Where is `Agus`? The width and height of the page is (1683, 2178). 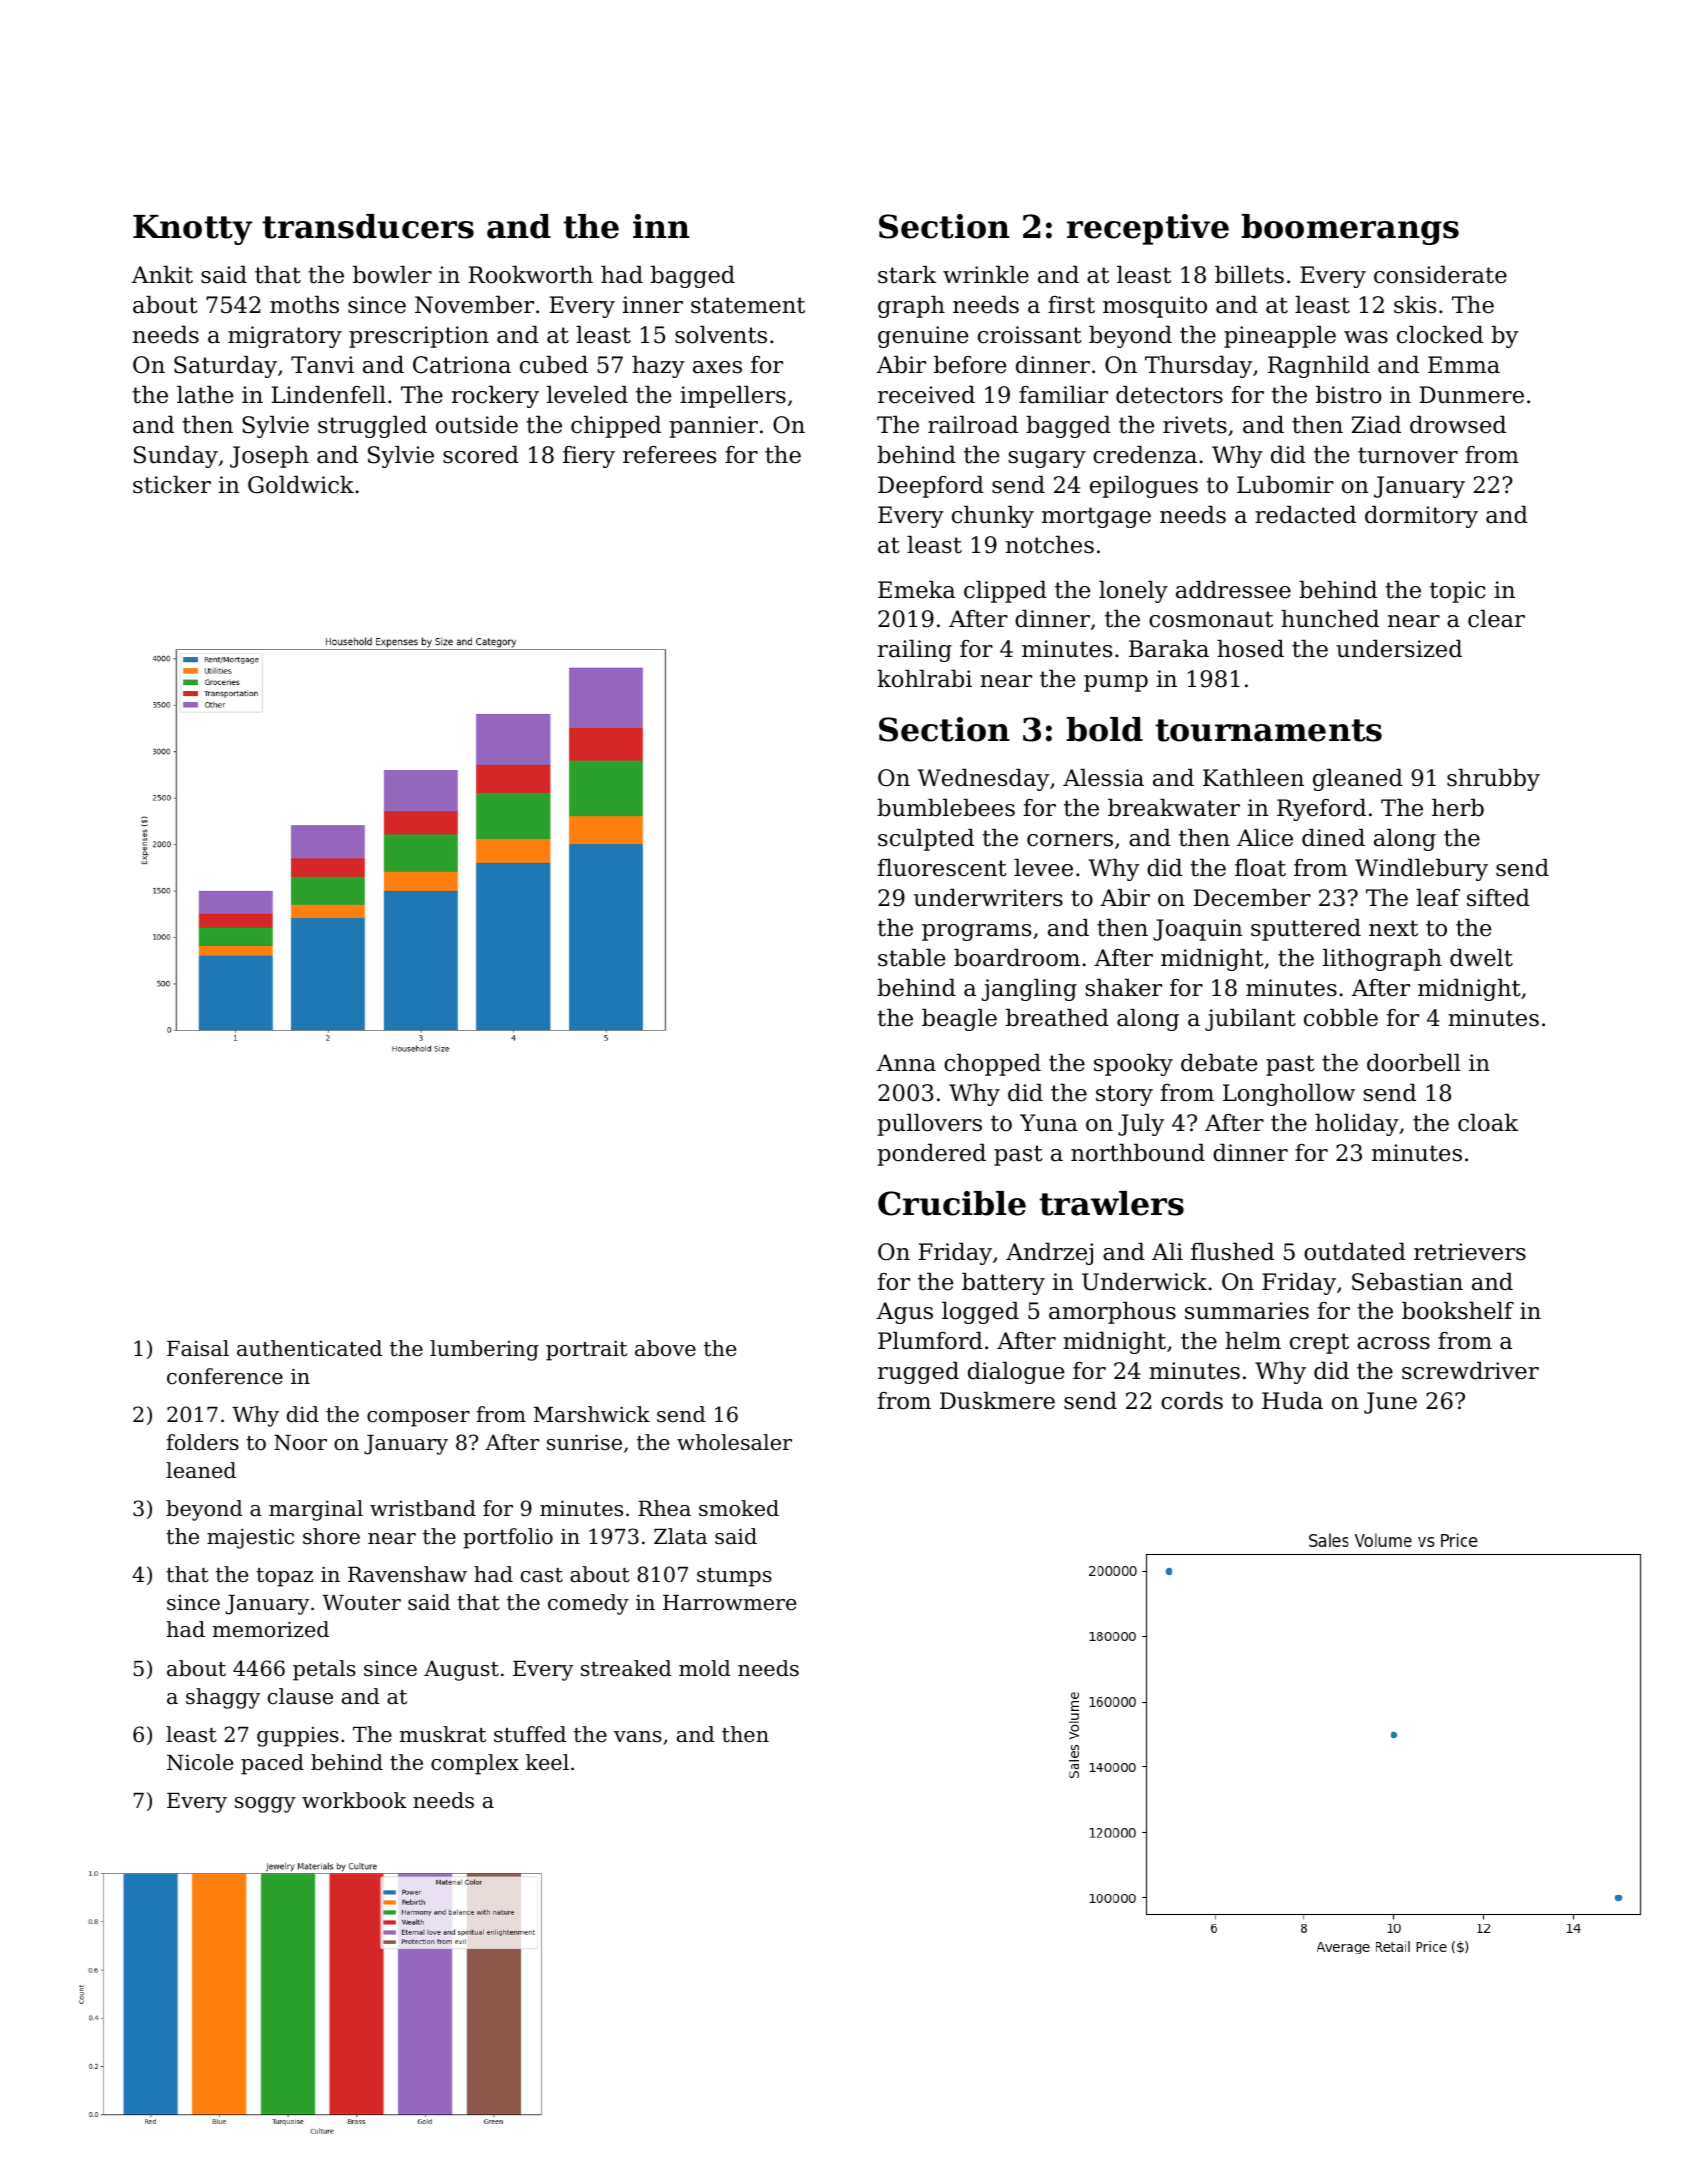 Agus is located at coordinates (905, 1313).
